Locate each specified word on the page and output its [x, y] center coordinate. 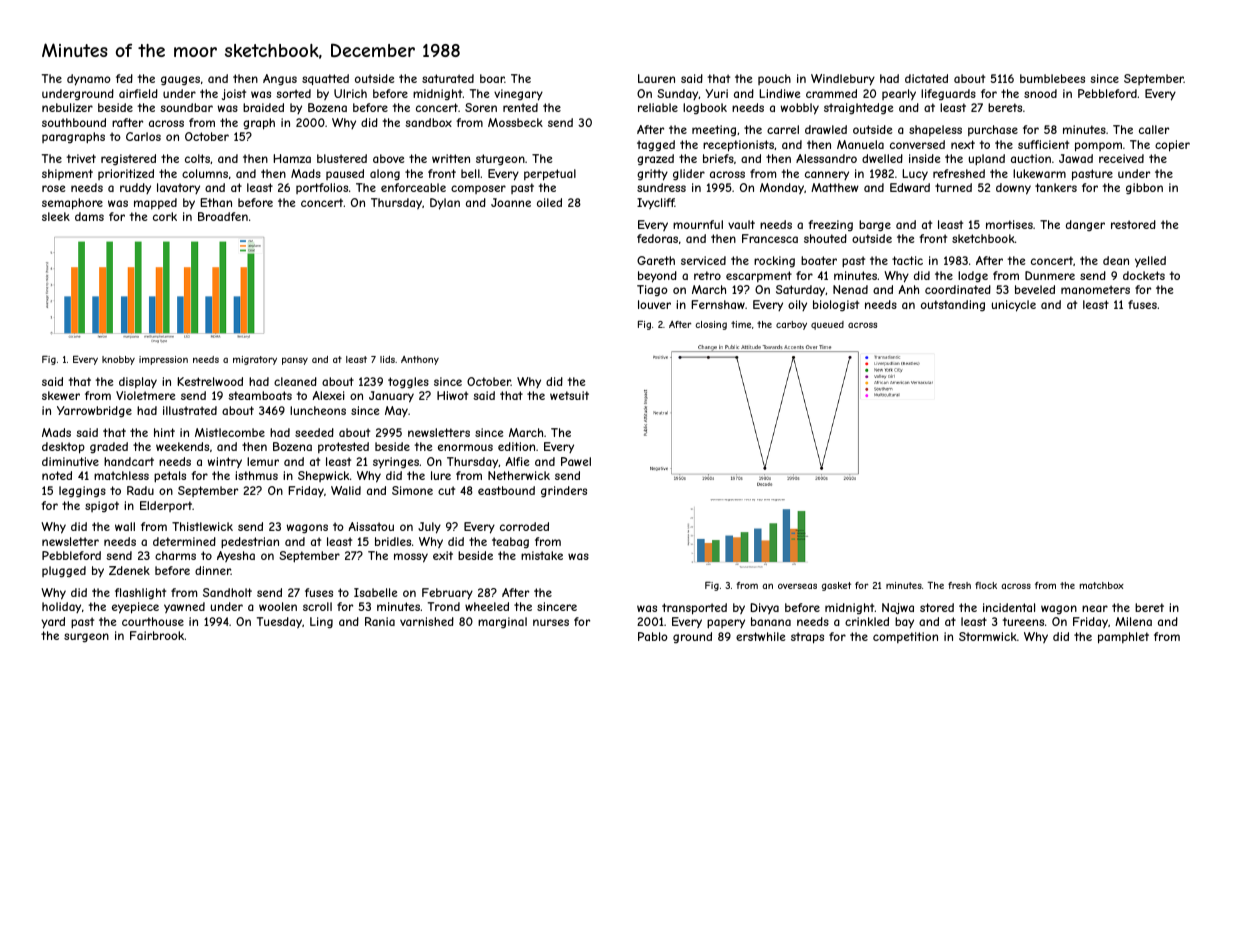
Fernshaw [718, 304]
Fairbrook [157, 635]
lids [387, 359]
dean [1116, 260]
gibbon [1144, 189]
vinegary [518, 95]
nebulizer [67, 107]
